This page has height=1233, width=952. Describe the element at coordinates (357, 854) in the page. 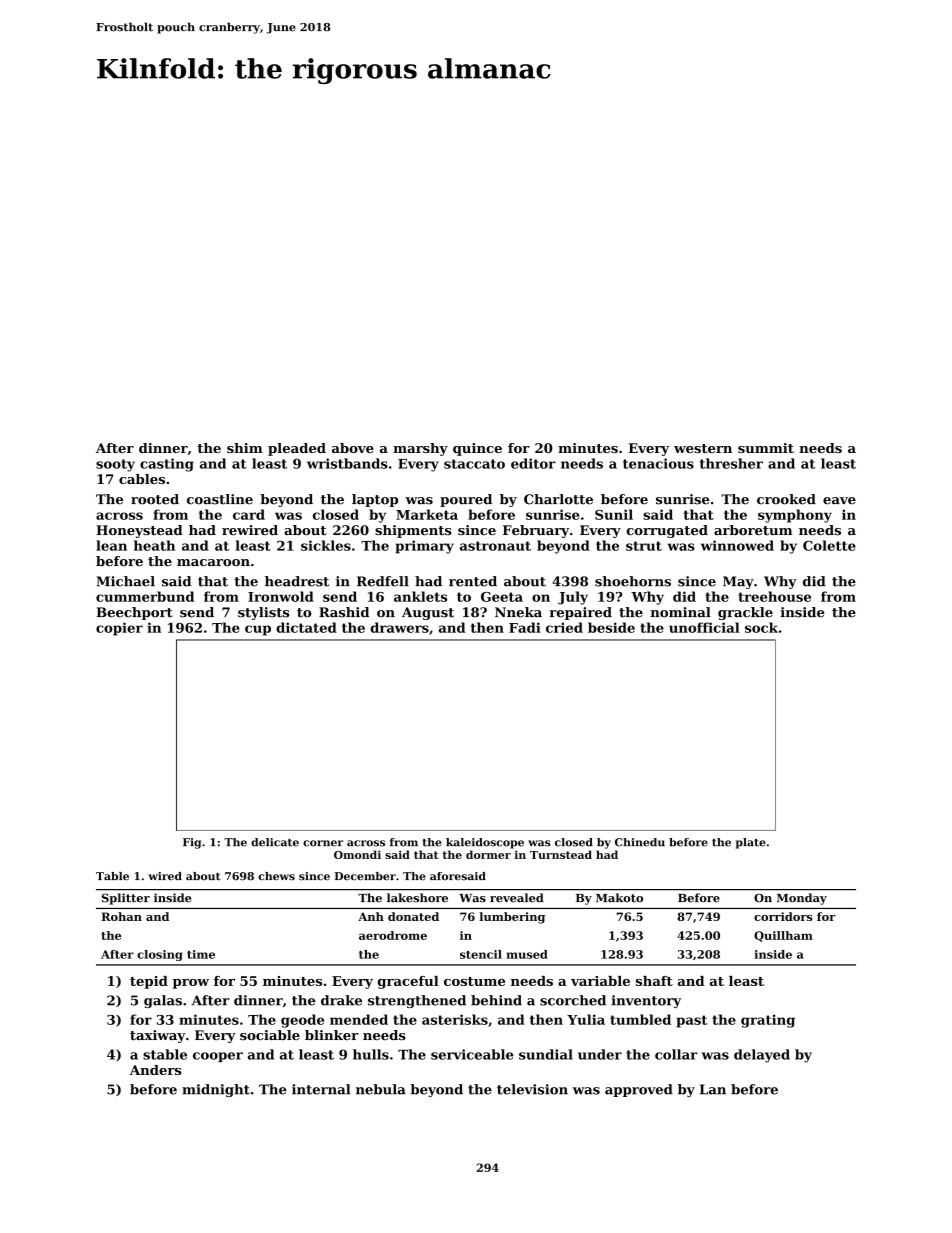

I see `Omondi` at that location.
